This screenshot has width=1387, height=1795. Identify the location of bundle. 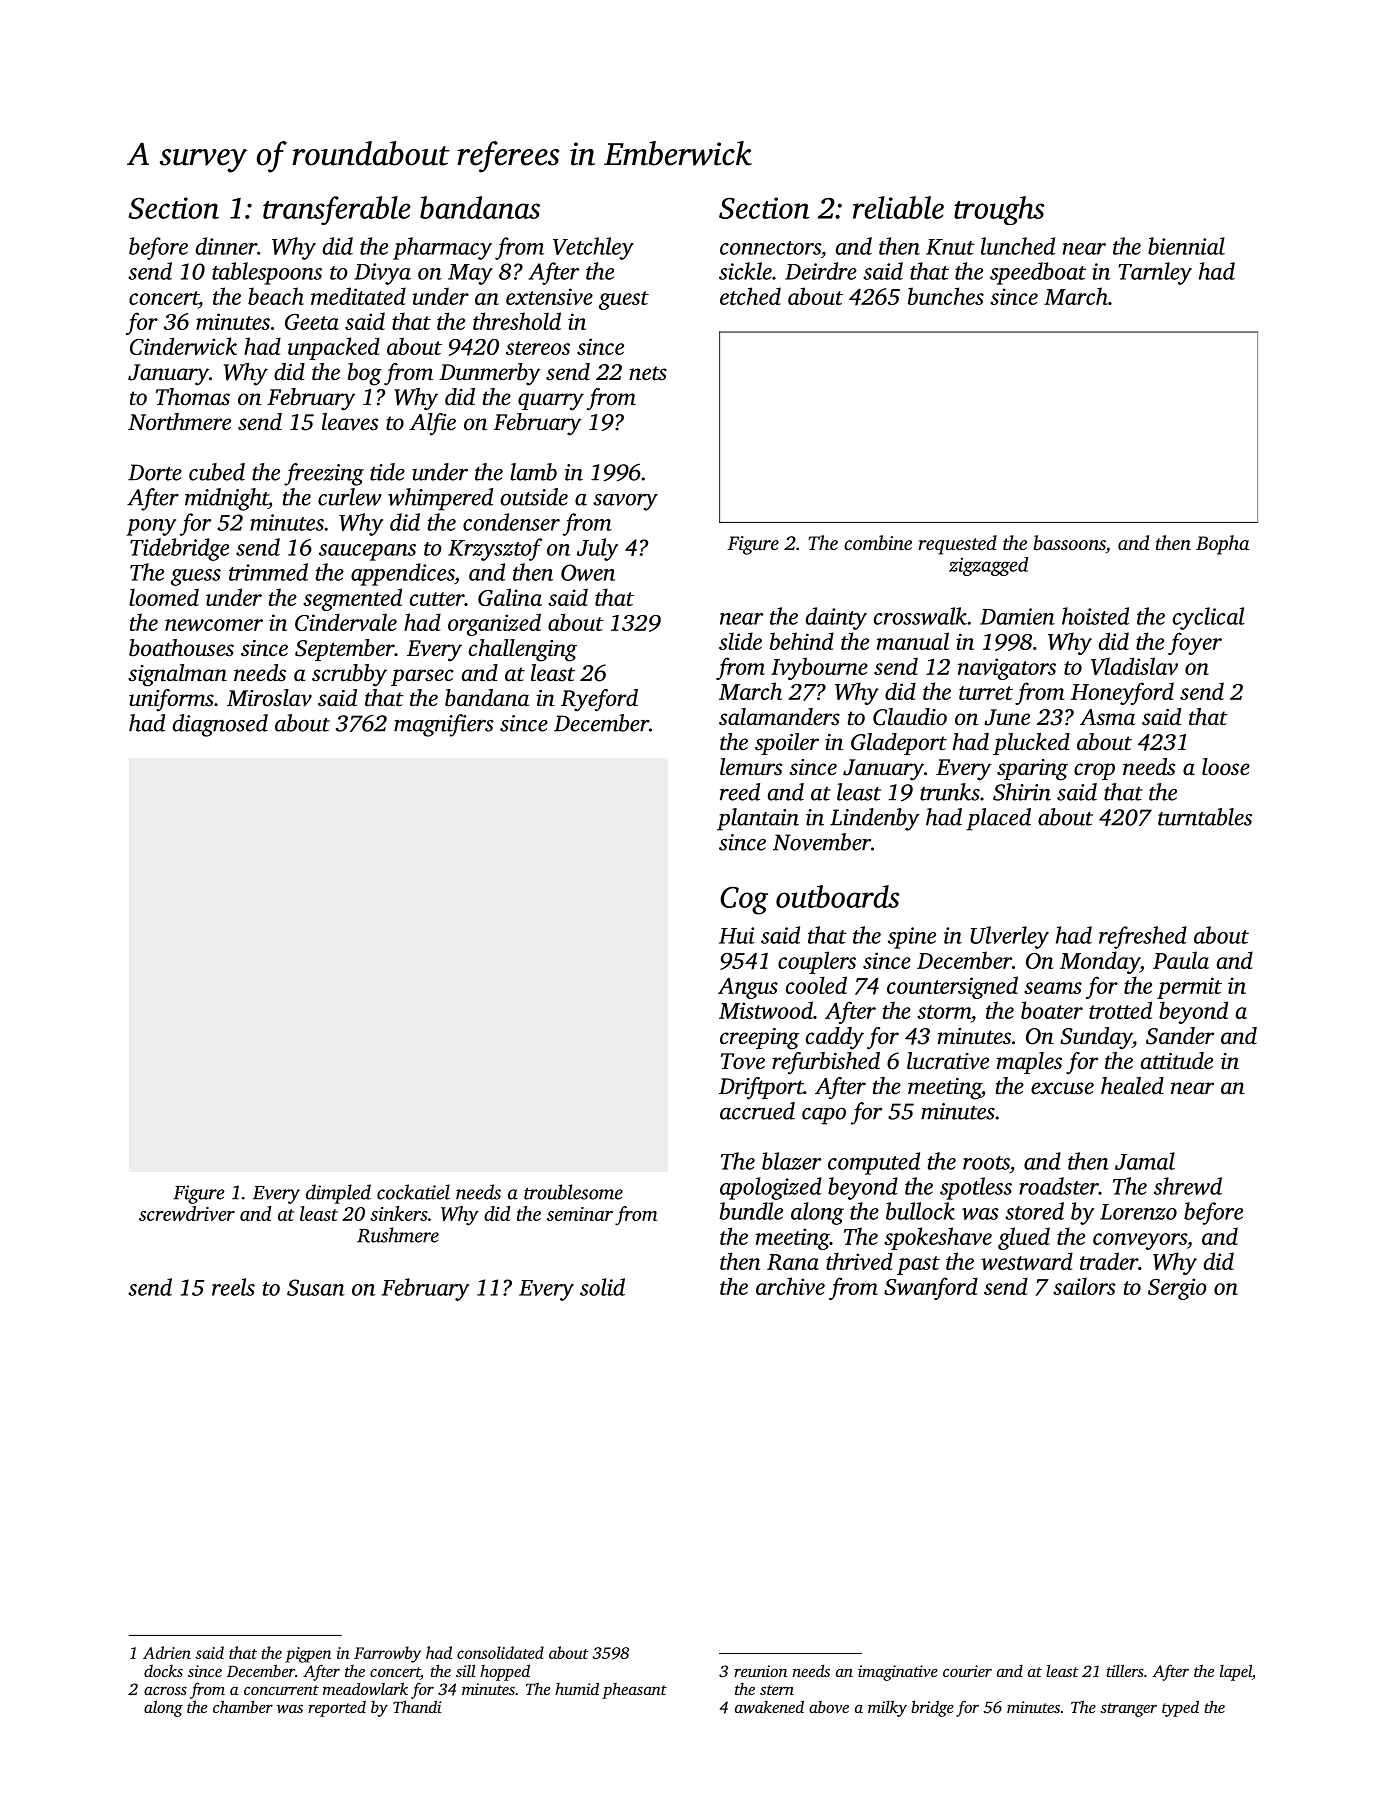
(751, 1211).
